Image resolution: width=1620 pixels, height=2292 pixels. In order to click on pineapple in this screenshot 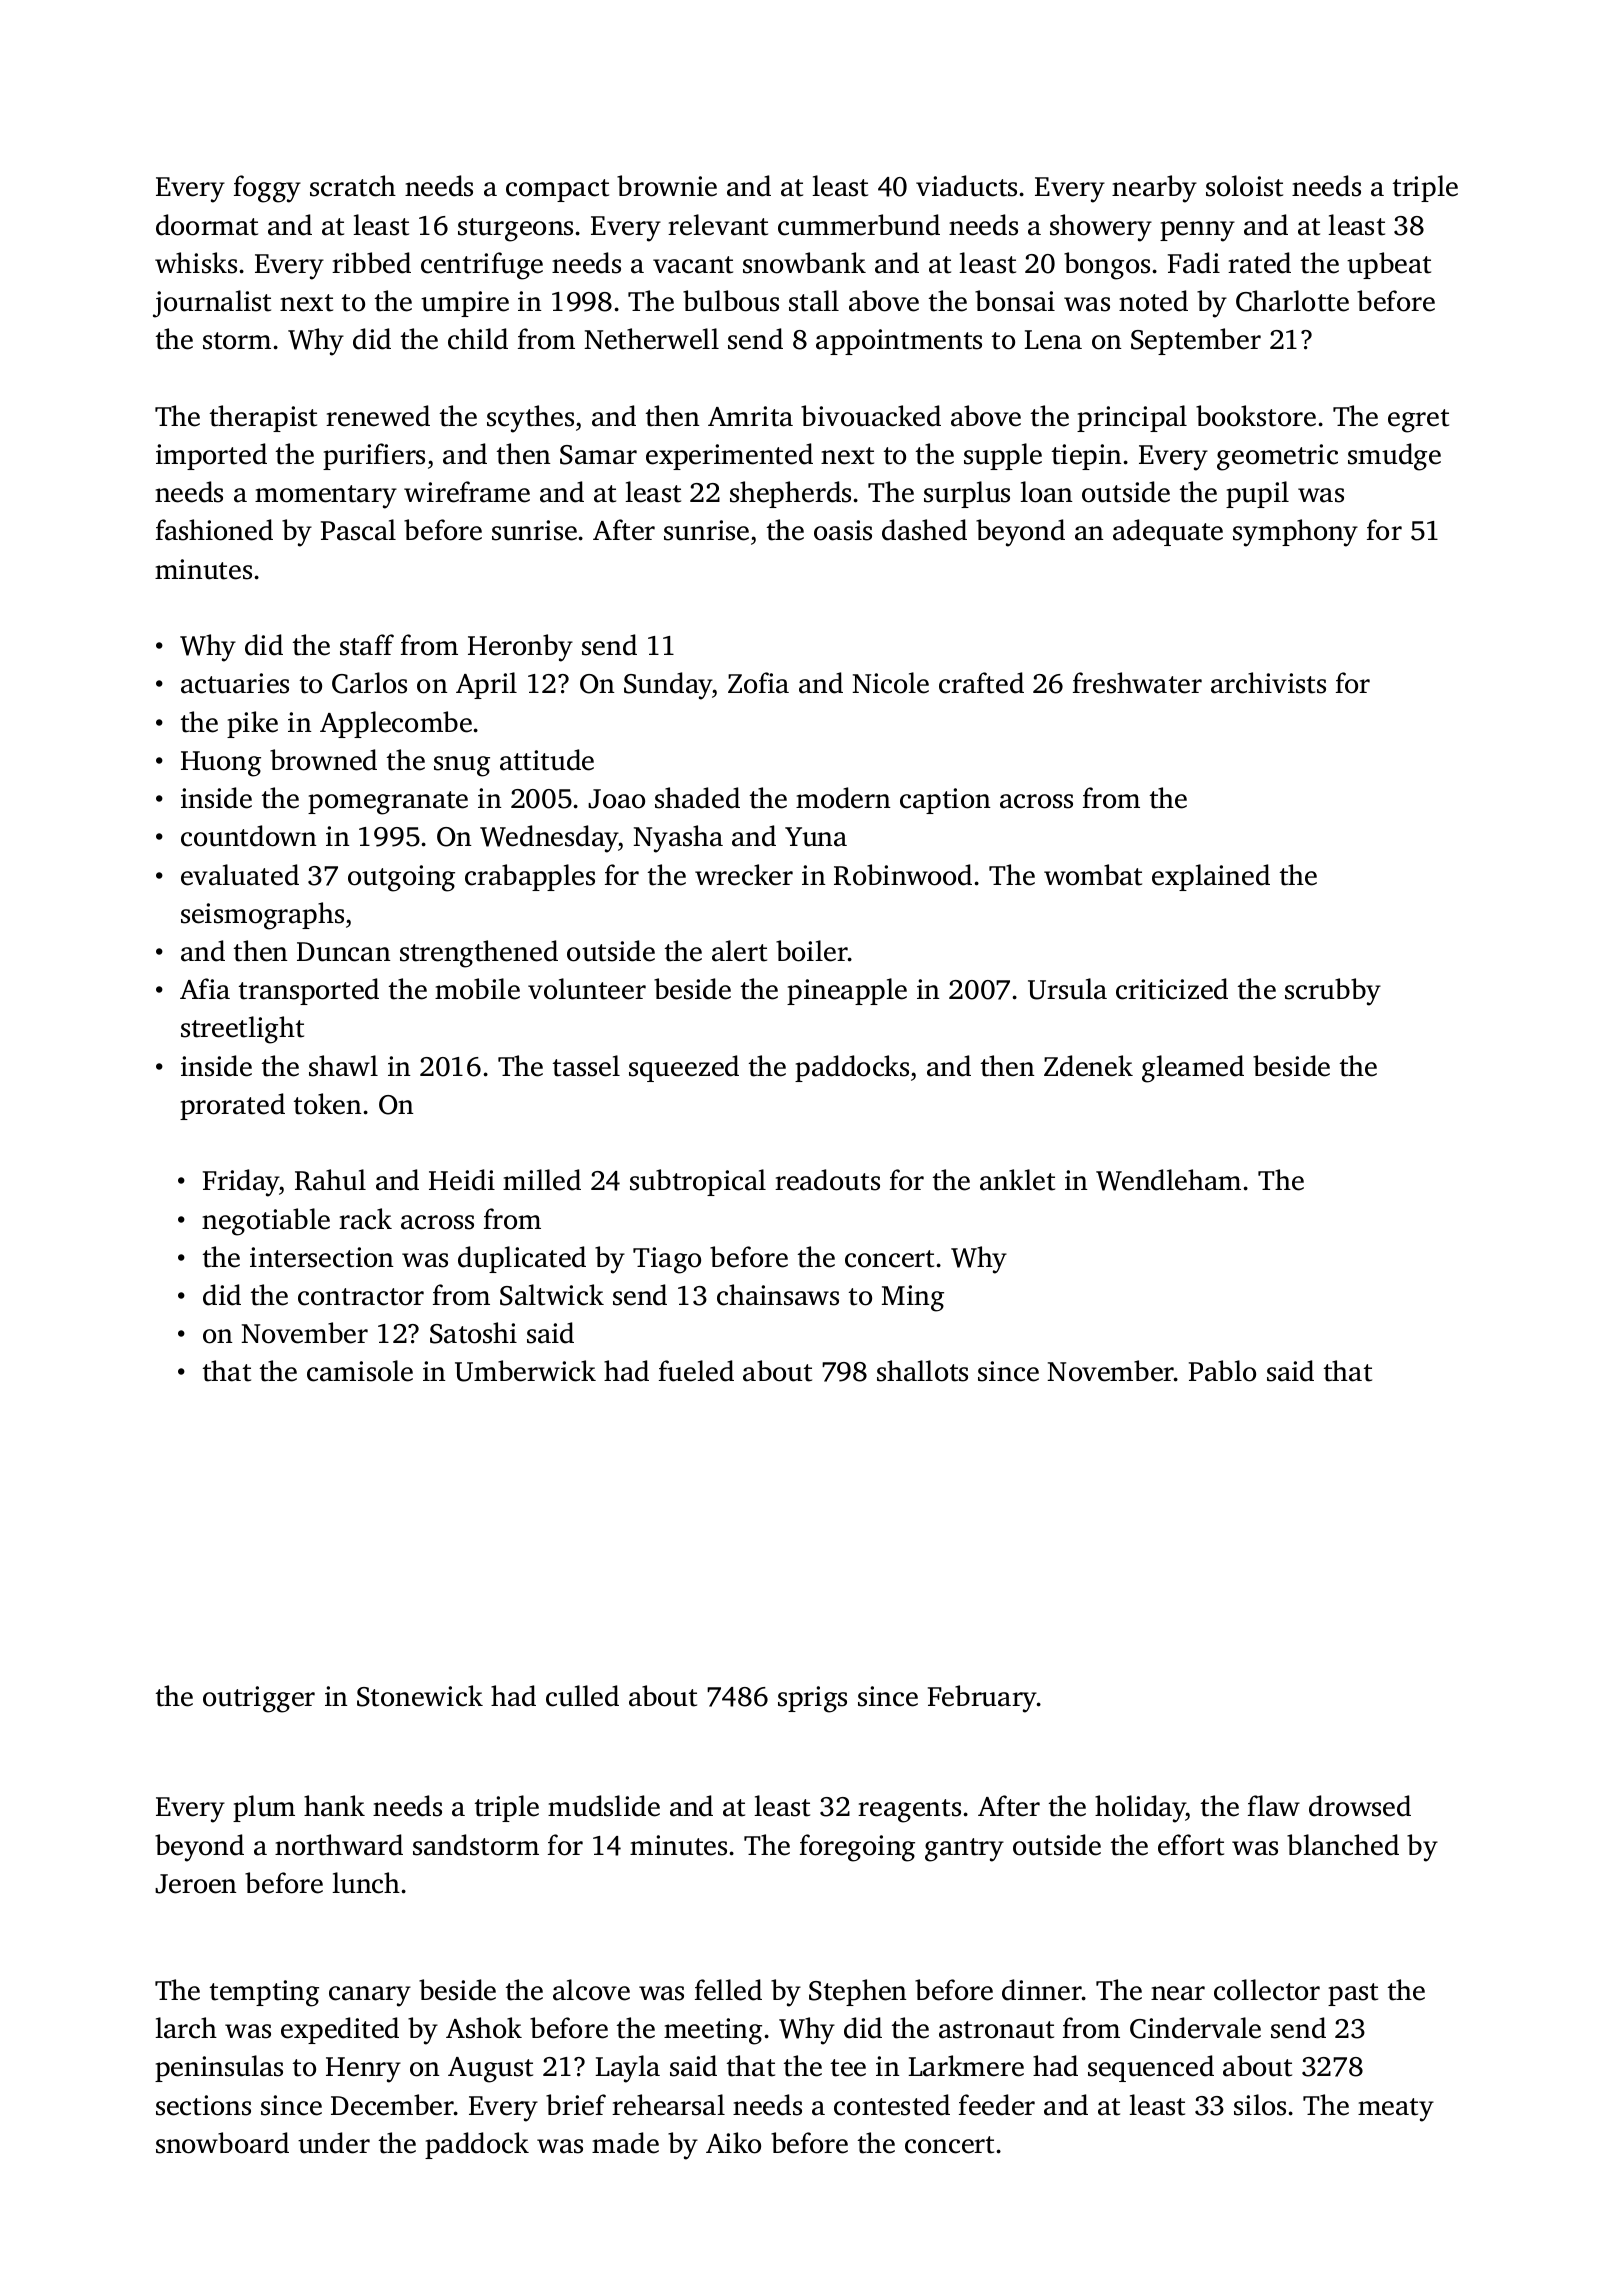, I will do `click(847, 991)`.
